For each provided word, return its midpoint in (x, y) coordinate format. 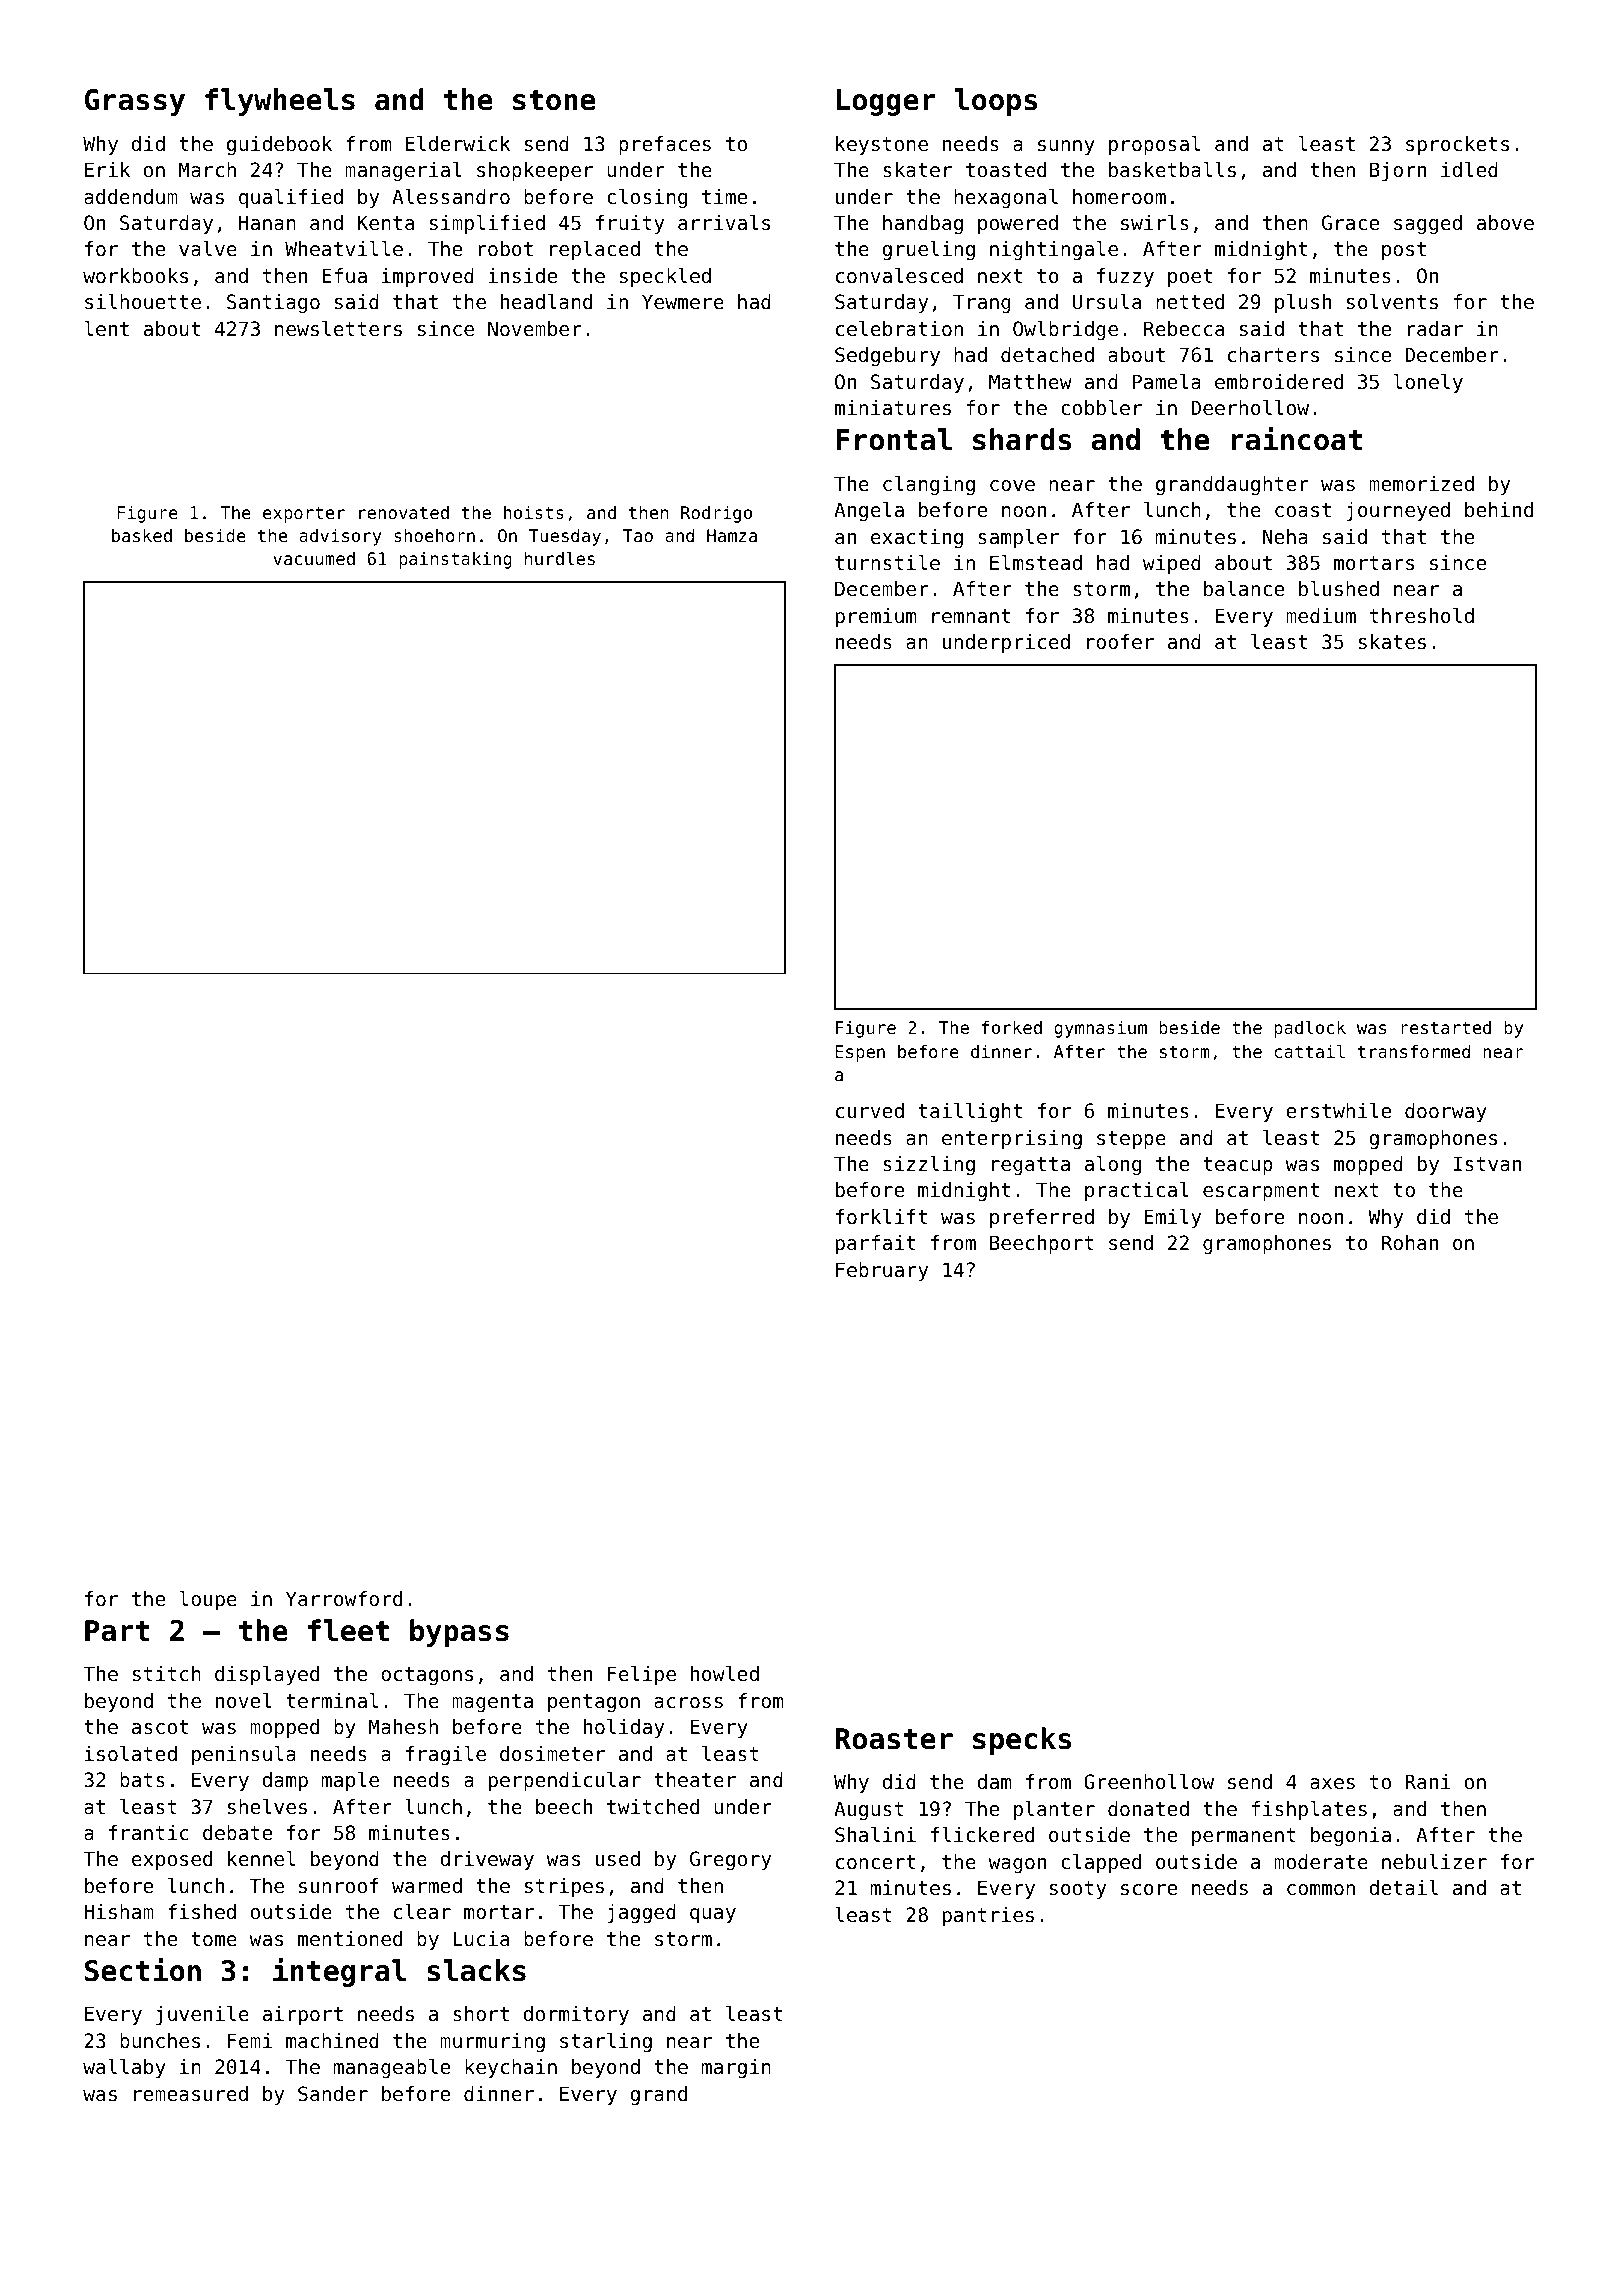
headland (546, 302)
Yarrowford (344, 1599)
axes (1332, 1784)
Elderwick (458, 143)
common (1321, 1890)
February (882, 1271)
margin (736, 2068)
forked (1012, 1027)
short (481, 2014)
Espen (860, 1053)
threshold (1422, 616)
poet (1190, 278)
